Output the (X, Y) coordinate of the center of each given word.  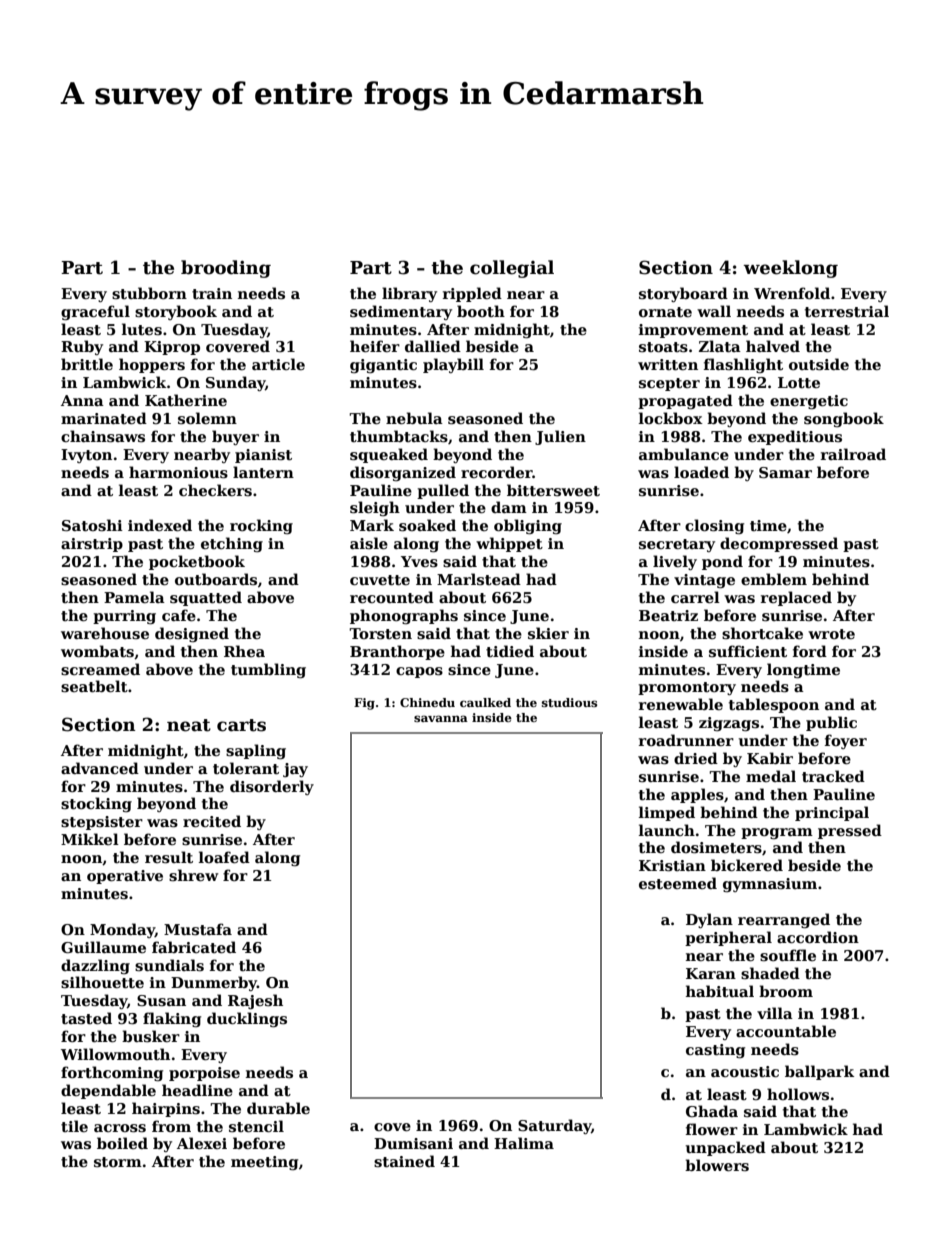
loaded (701, 472)
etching (232, 544)
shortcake (762, 633)
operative (125, 877)
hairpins (166, 1109)
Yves (419, 561)
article (278, 364)
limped (667, 813)
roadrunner (686, 740)
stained (404, 1161)
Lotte (799, 382)
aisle (369, 543)
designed (192, 634)
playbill (453, 365)
